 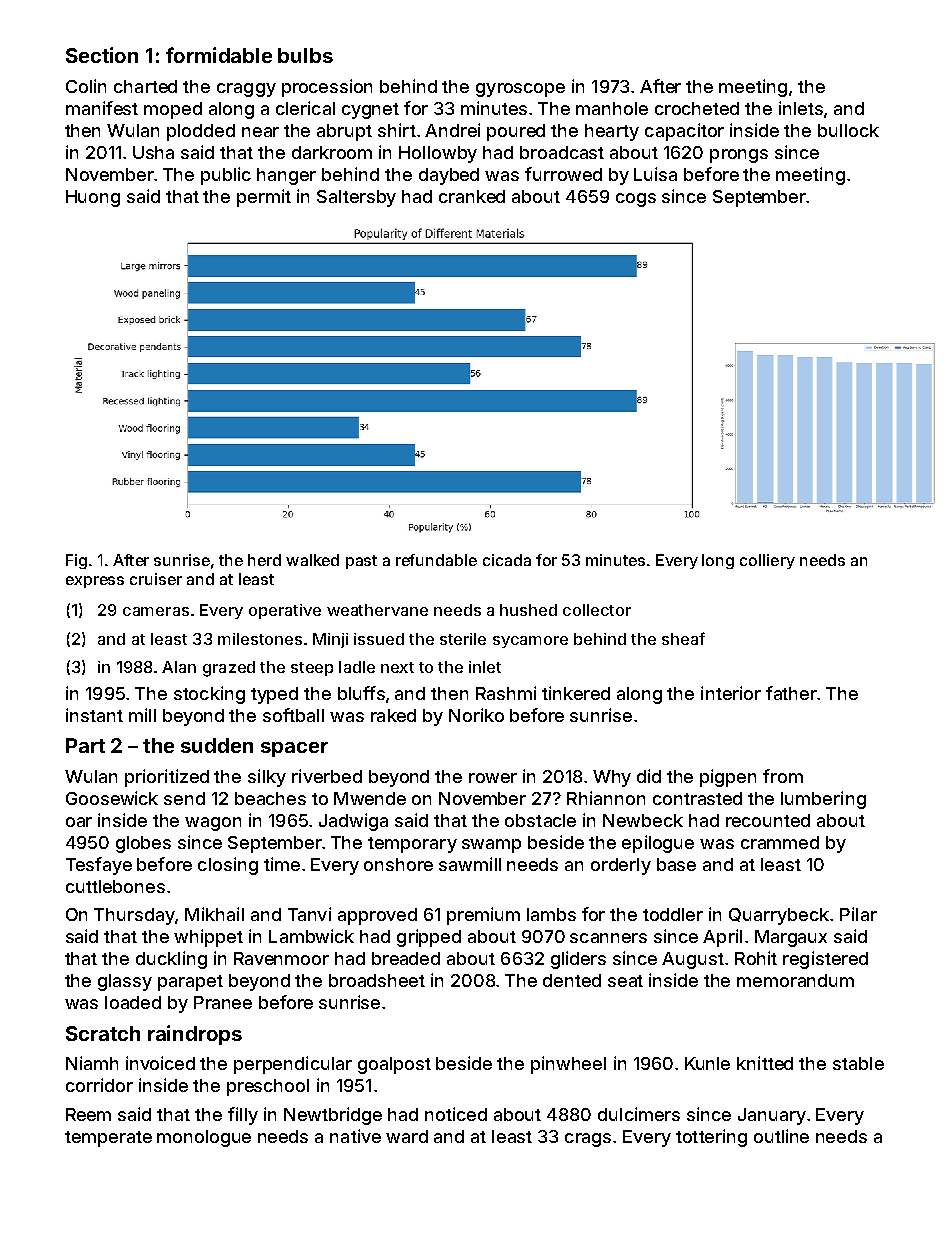 I want to click on loaded, so click(x=133, y=1002).
